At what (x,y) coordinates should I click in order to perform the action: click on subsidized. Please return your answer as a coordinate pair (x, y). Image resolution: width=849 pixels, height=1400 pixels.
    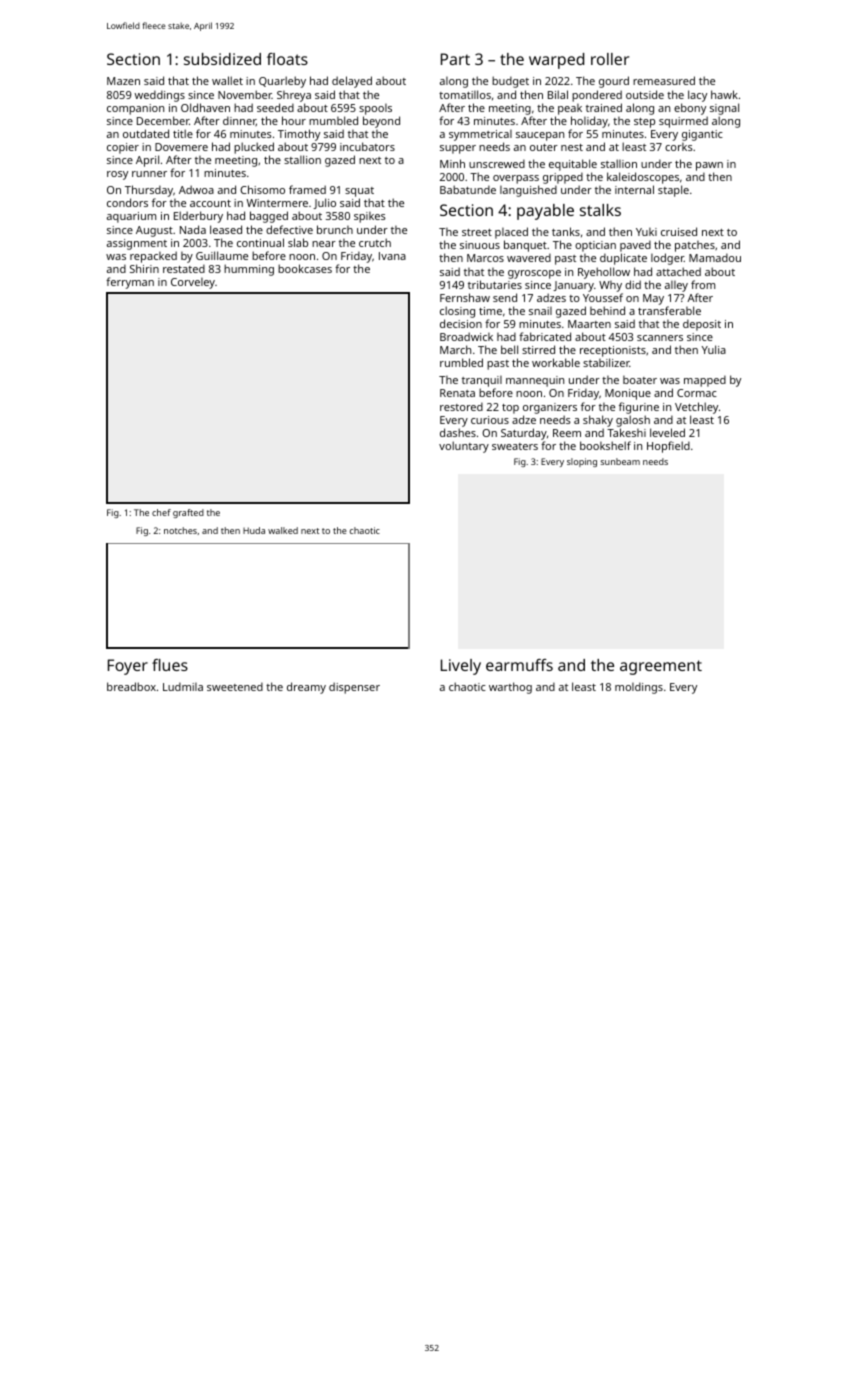
    Looking at the image, I should click on (222, 59).
